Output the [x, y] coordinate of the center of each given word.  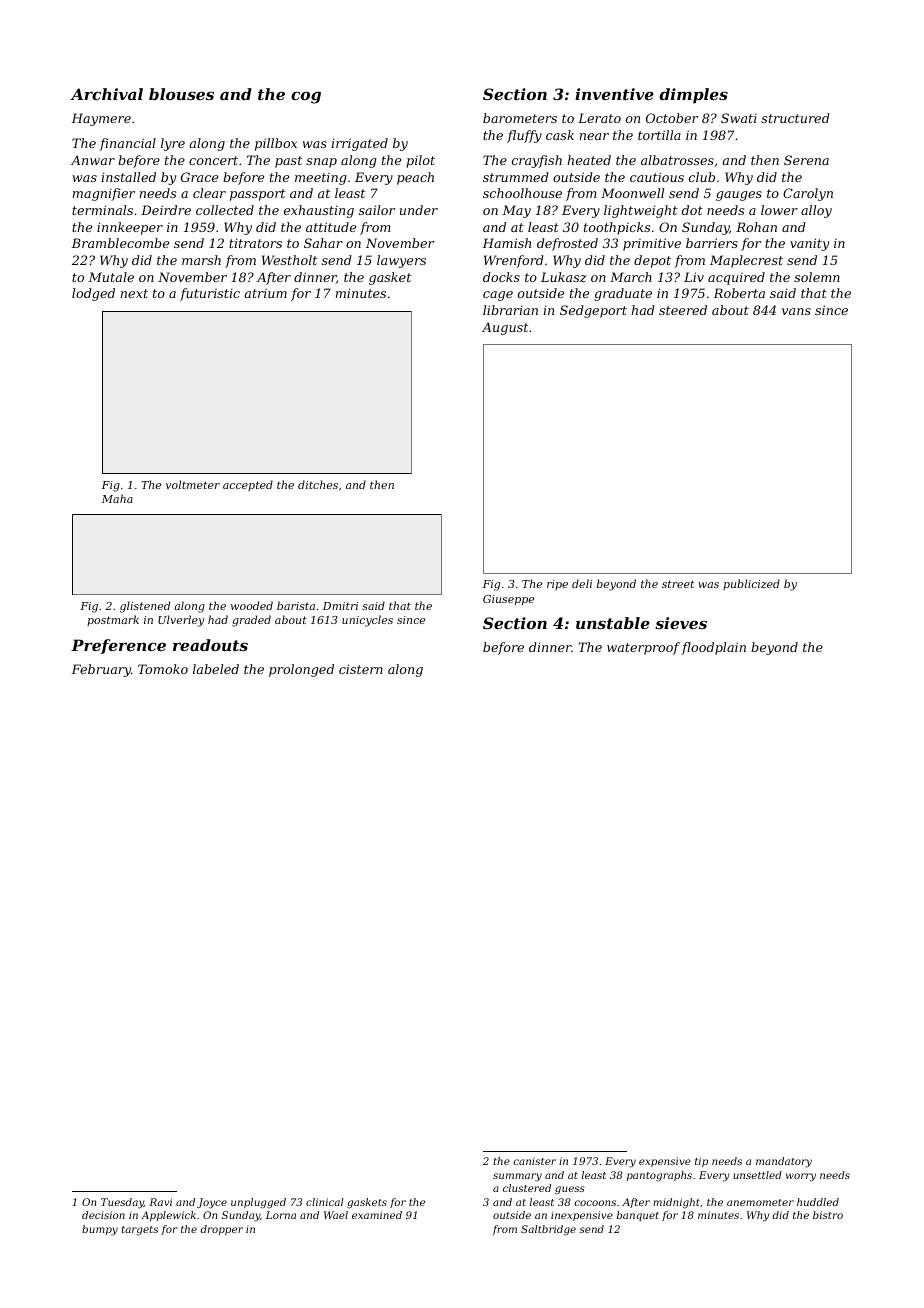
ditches [318, 484]
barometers [520, 118]
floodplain [713, 648]
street [678, 584]
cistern [361, 669]
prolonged [301, 670]
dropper [222, 1230]
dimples [693, 95]
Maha [117, 498]
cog [306, 98]
